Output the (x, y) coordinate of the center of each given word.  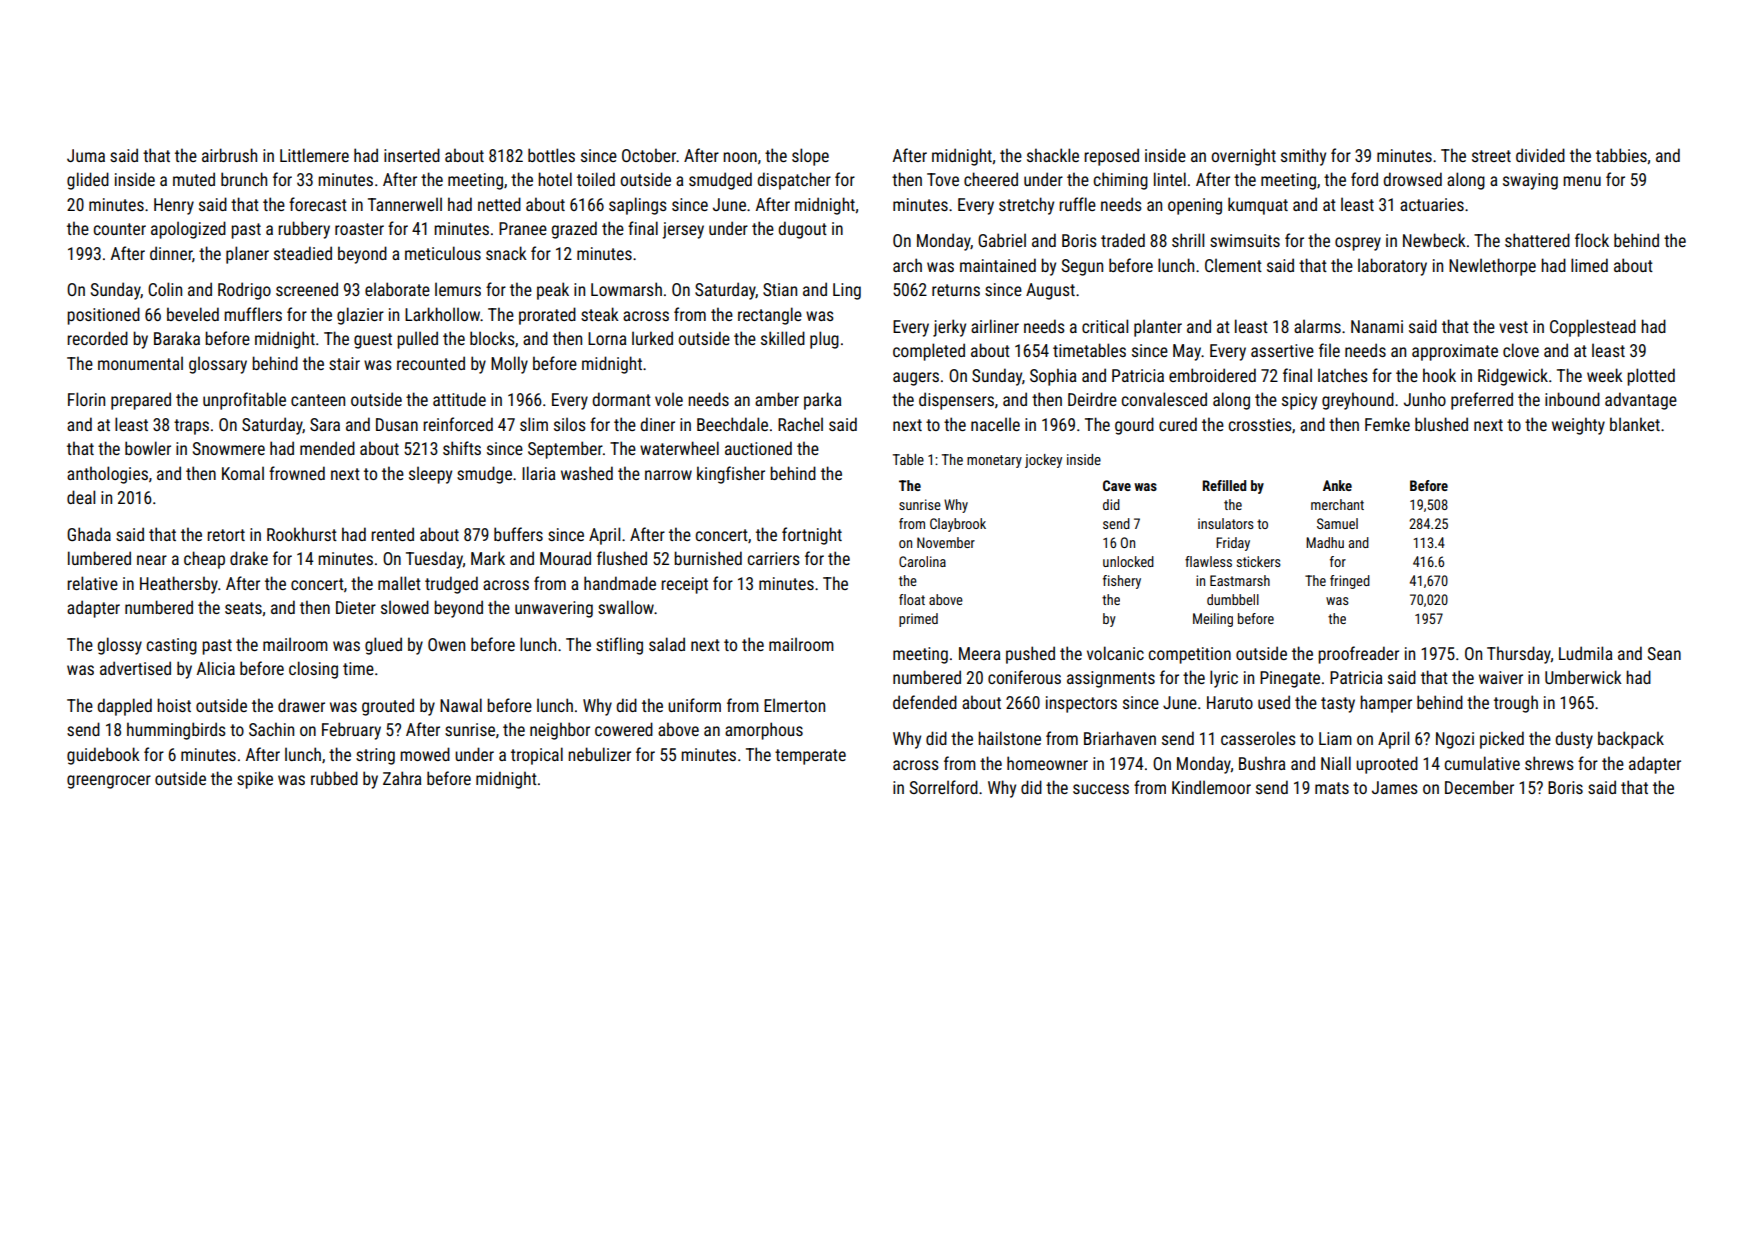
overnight (1243, 157)
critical (1105, 326)
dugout (802, 230)
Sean (1664, 653)
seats (243, 608)
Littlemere (314, 155)
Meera (979, 653)
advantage (1641, 401)
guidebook (103, 756)
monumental (140, 363)
